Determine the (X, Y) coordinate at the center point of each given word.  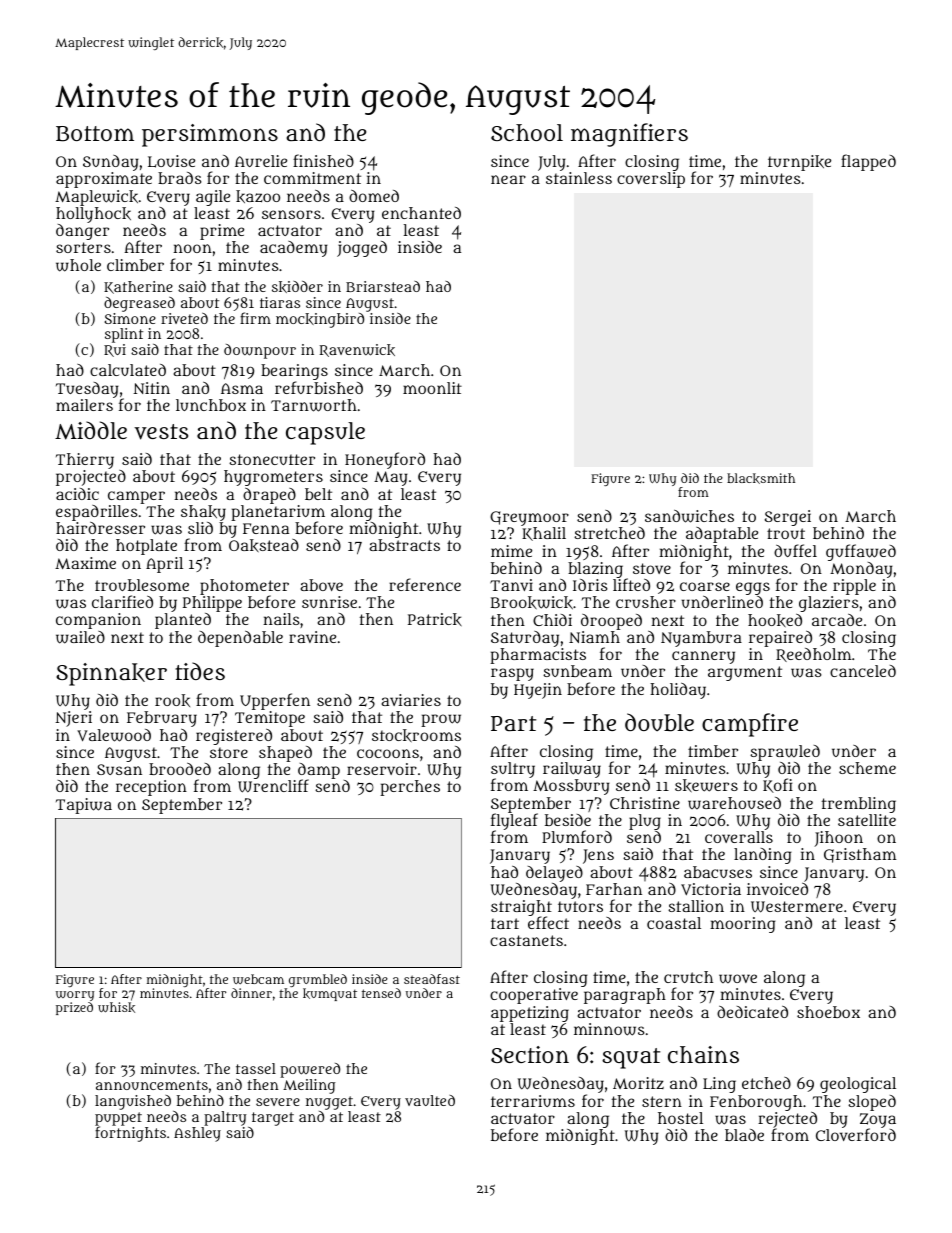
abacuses (718, 872)
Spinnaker (111, 674)
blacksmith (761, 478)
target (273, 1119)
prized (74, 1008)
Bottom (95, 134)
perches (410, 788)
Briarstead (383, 286)
